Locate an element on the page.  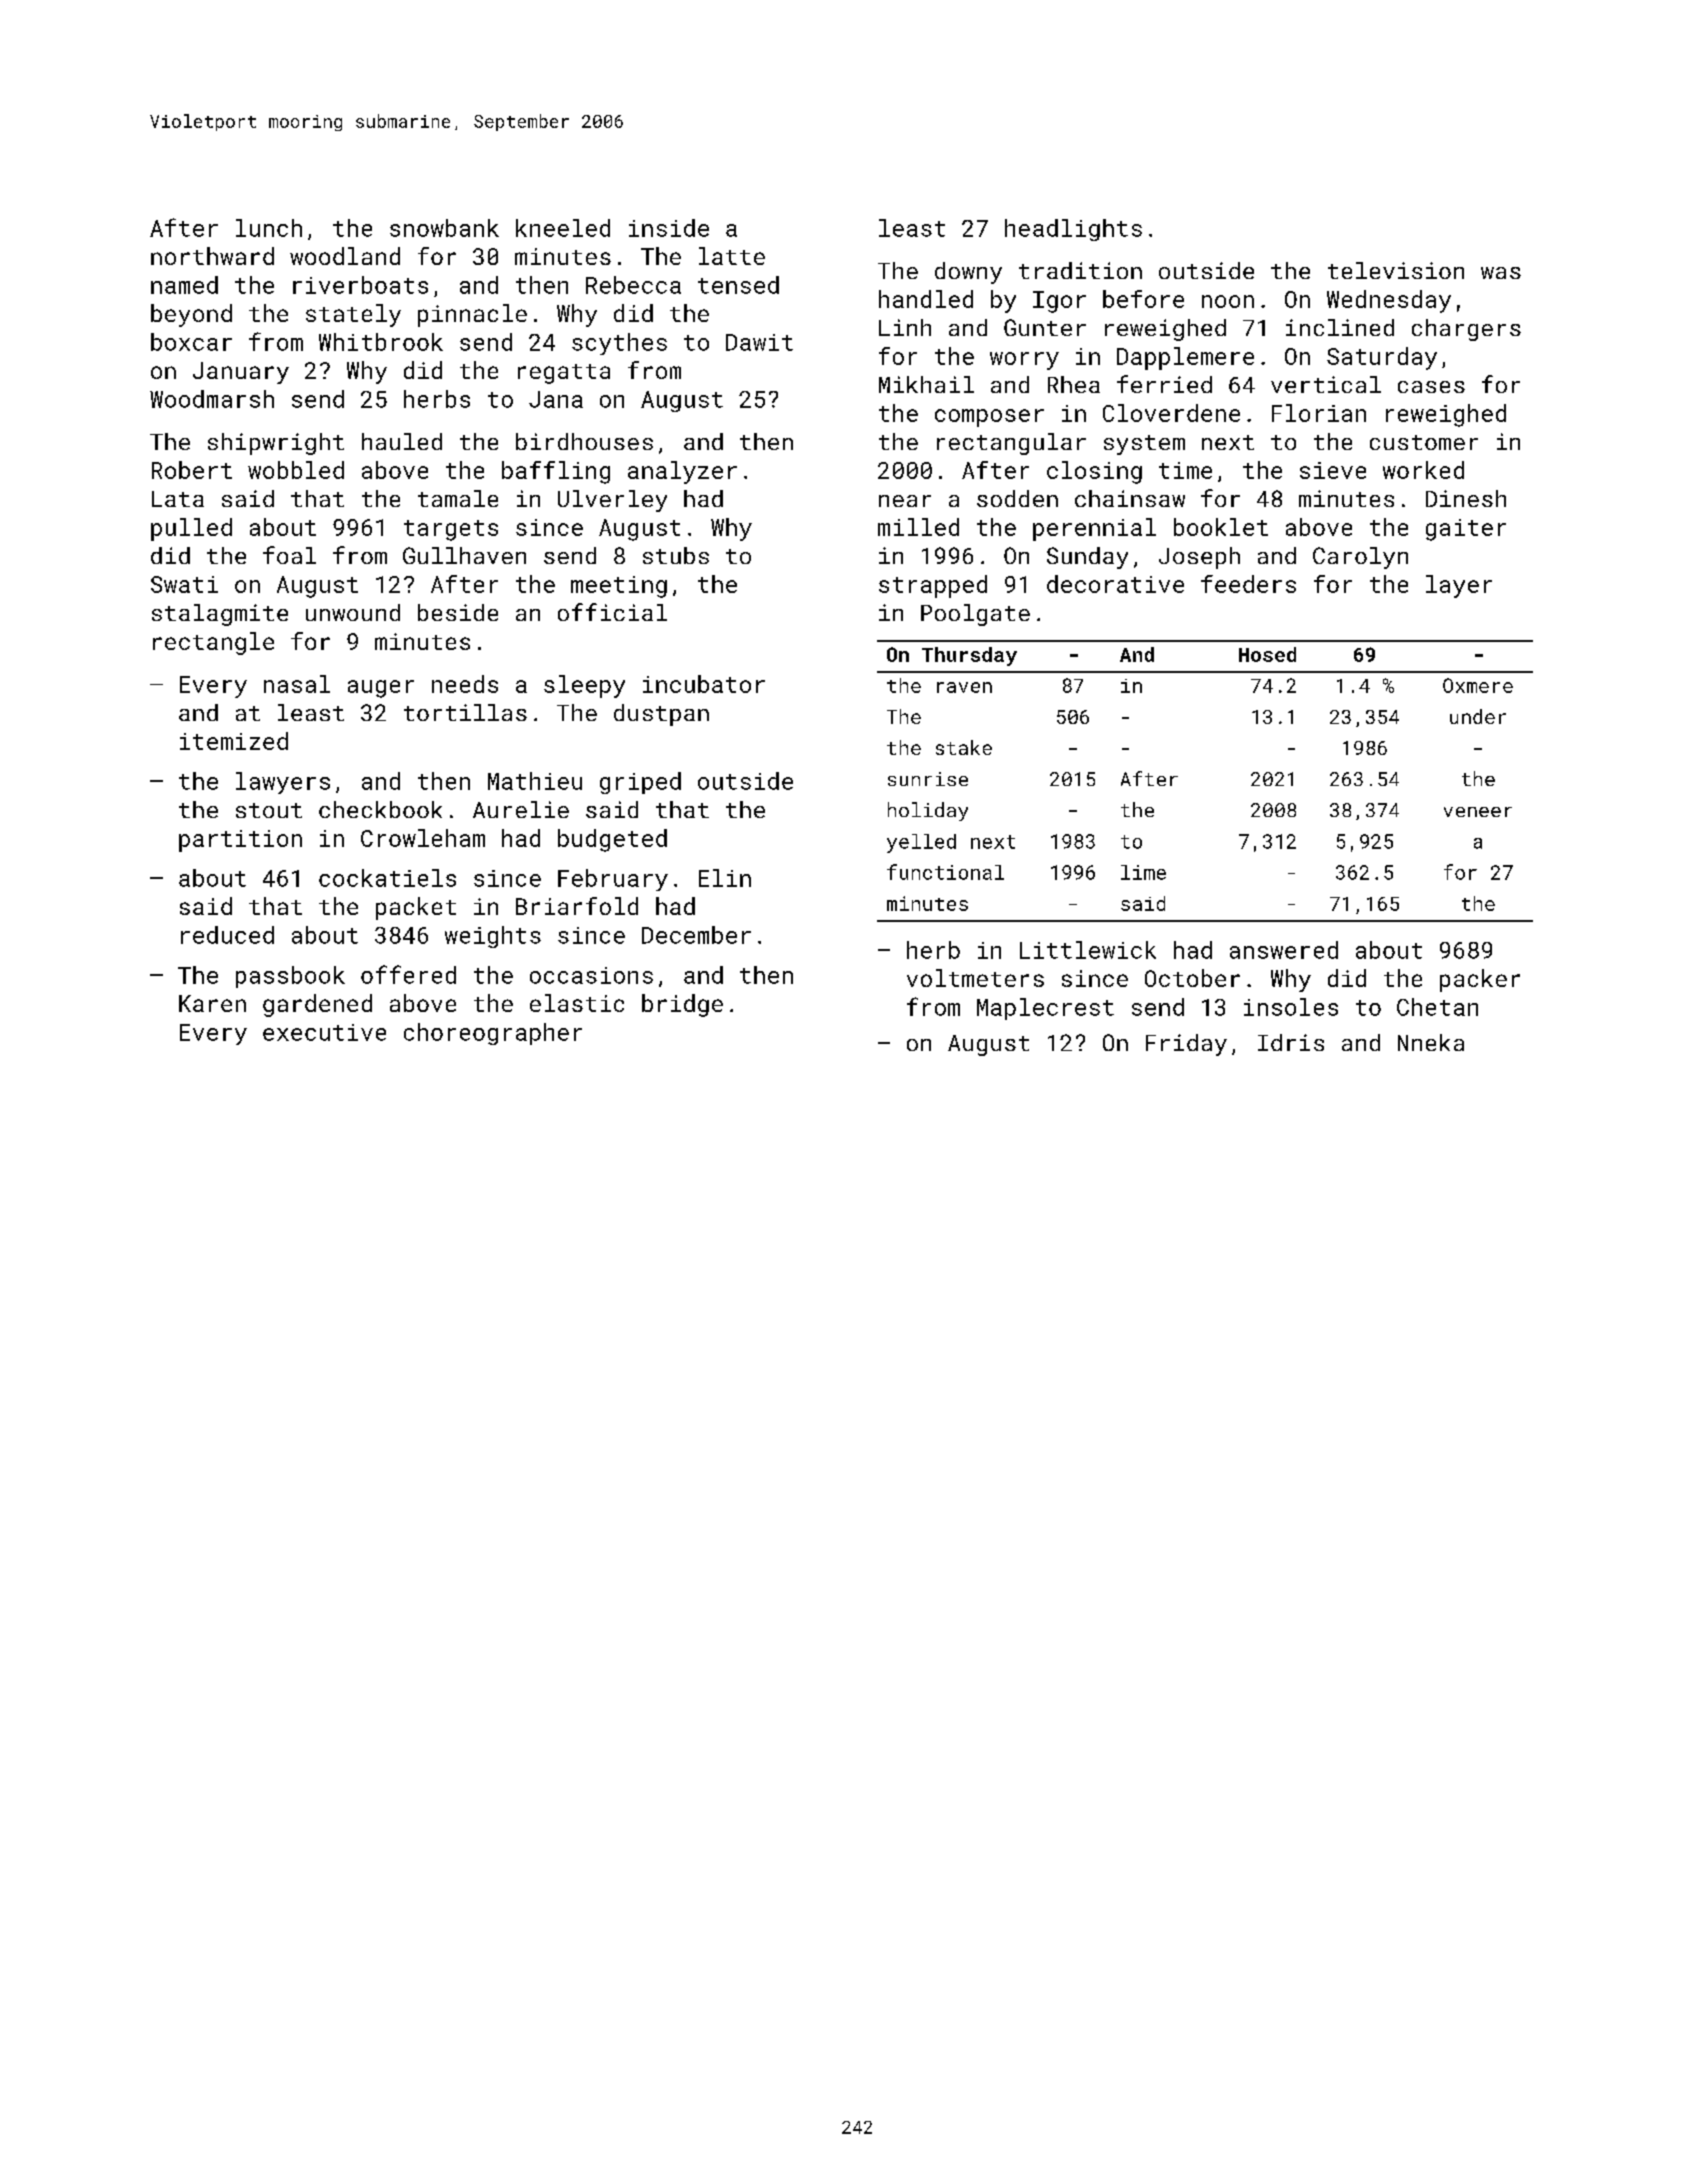
holiday is located at coordinates (928, 811).
